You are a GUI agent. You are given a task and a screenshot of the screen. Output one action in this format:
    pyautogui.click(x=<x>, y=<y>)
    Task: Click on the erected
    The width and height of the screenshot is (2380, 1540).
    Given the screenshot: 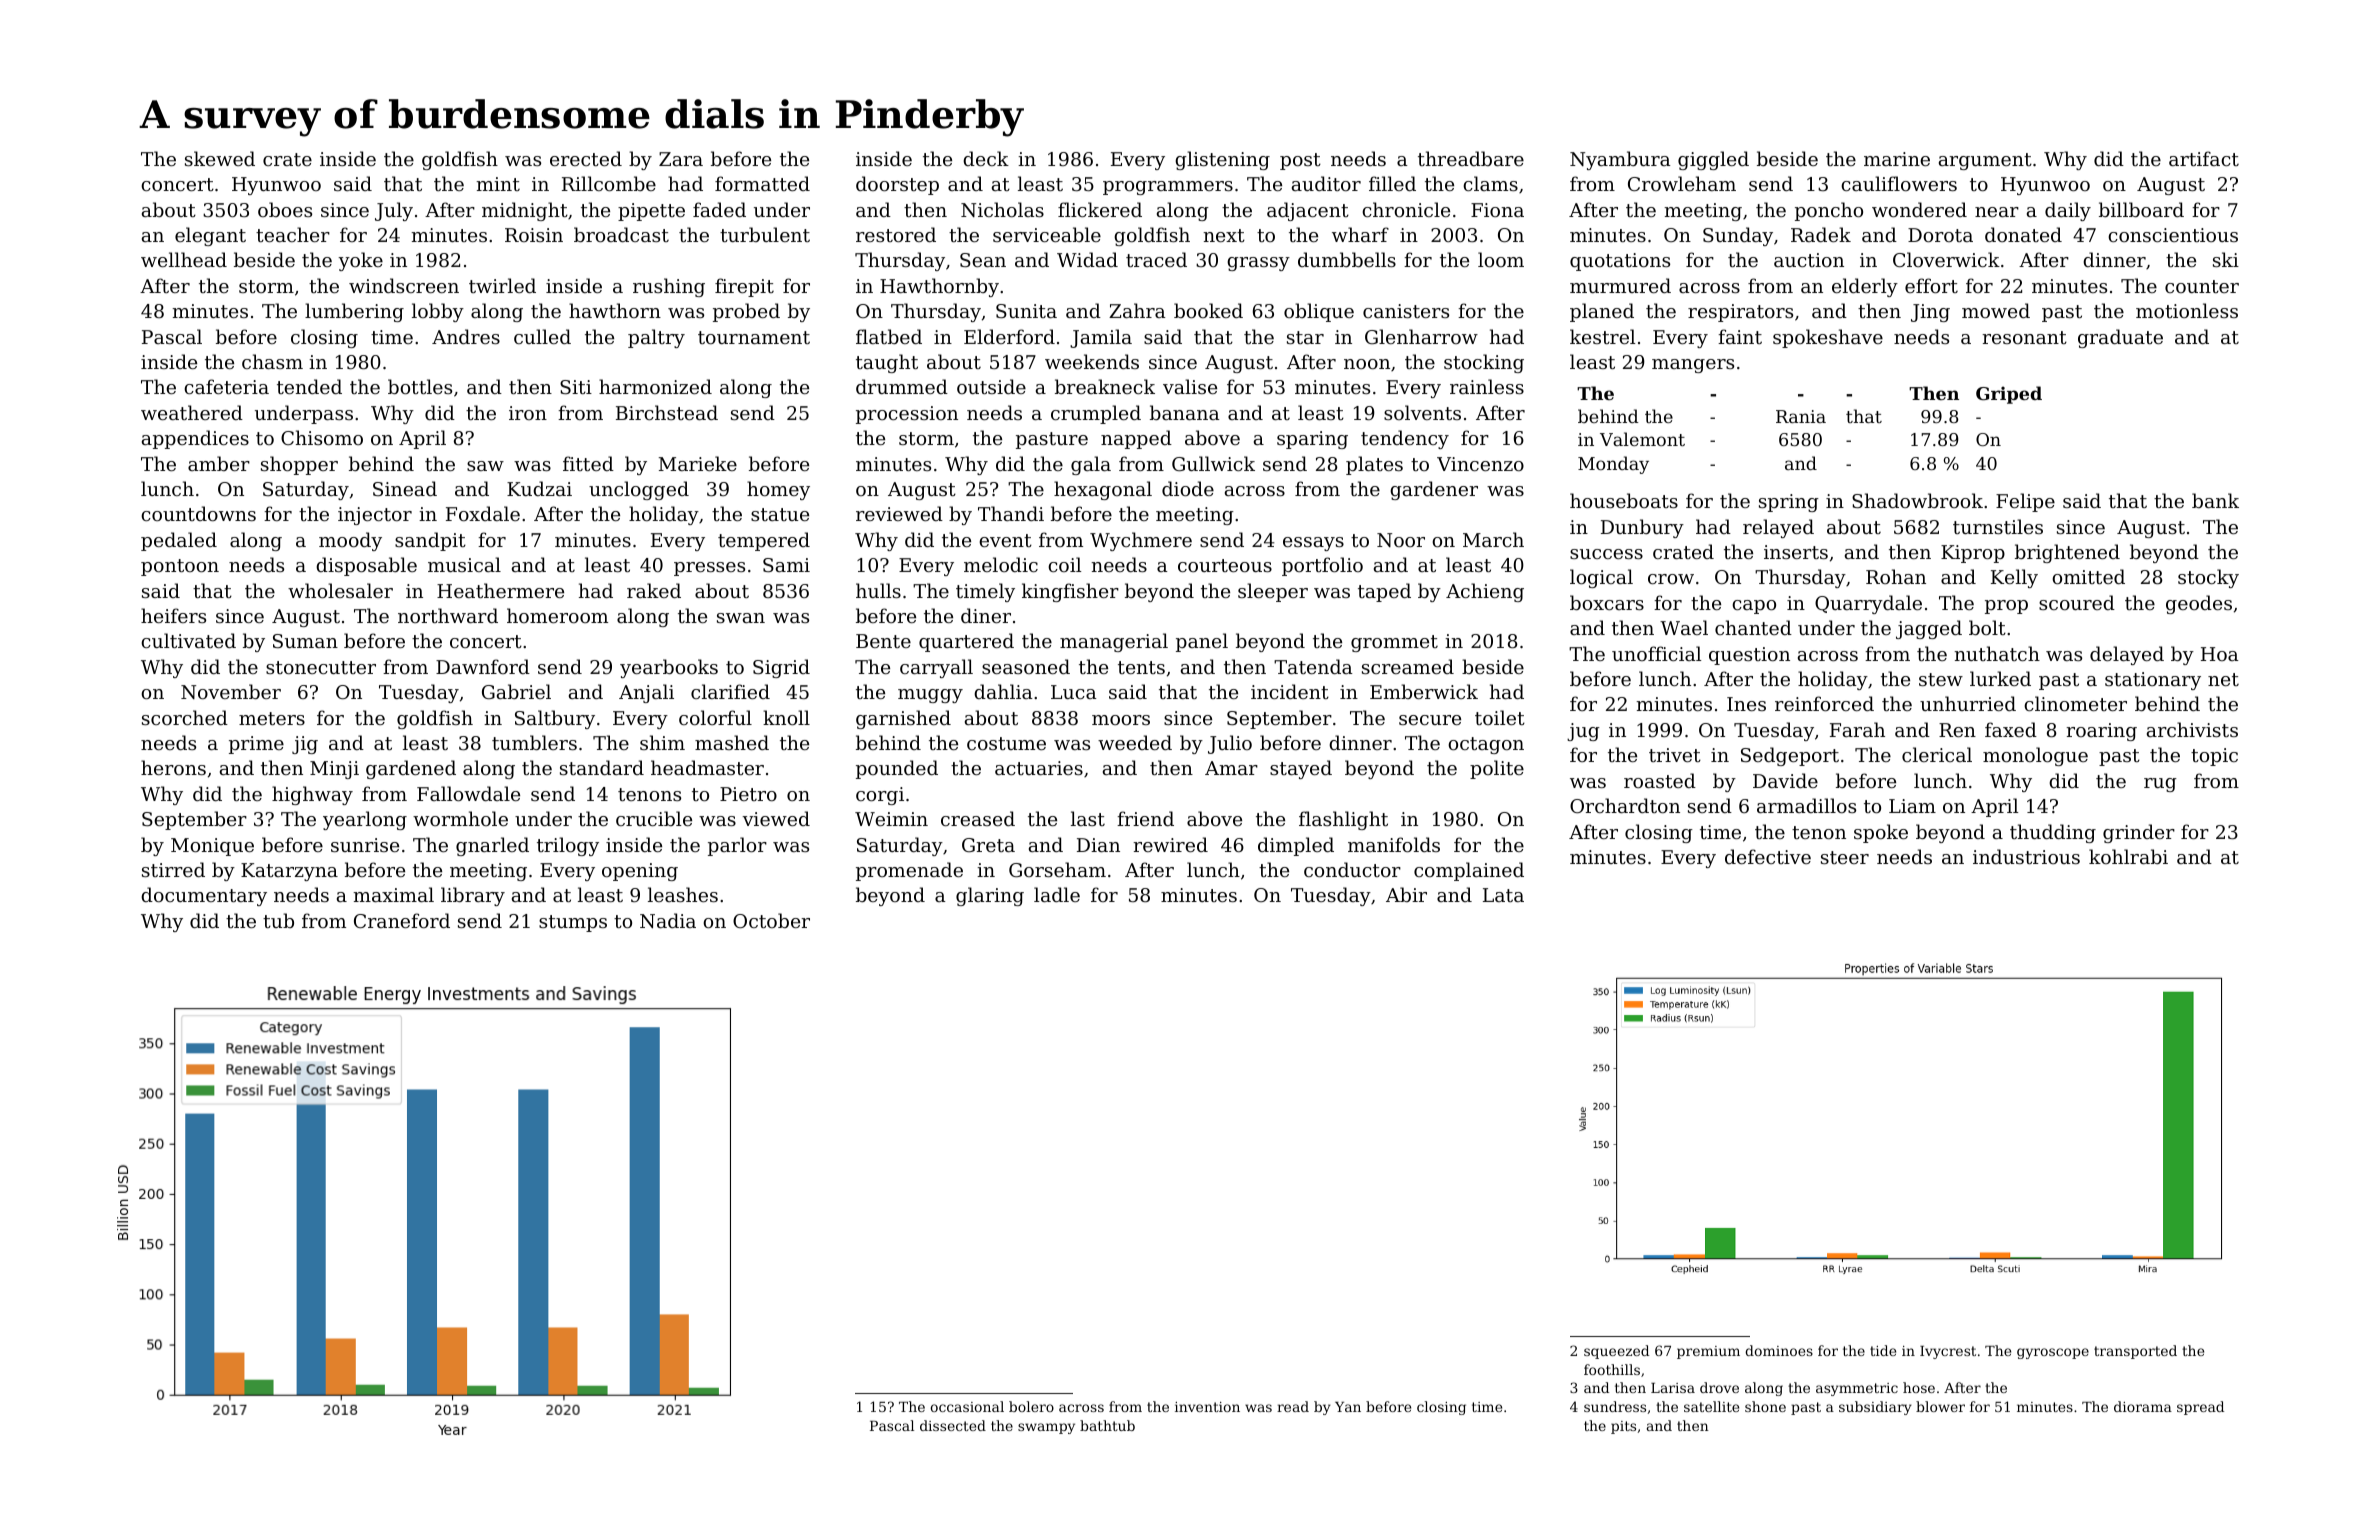 What is the action you would take?
    pyautogui.click(x=586, y=158)
